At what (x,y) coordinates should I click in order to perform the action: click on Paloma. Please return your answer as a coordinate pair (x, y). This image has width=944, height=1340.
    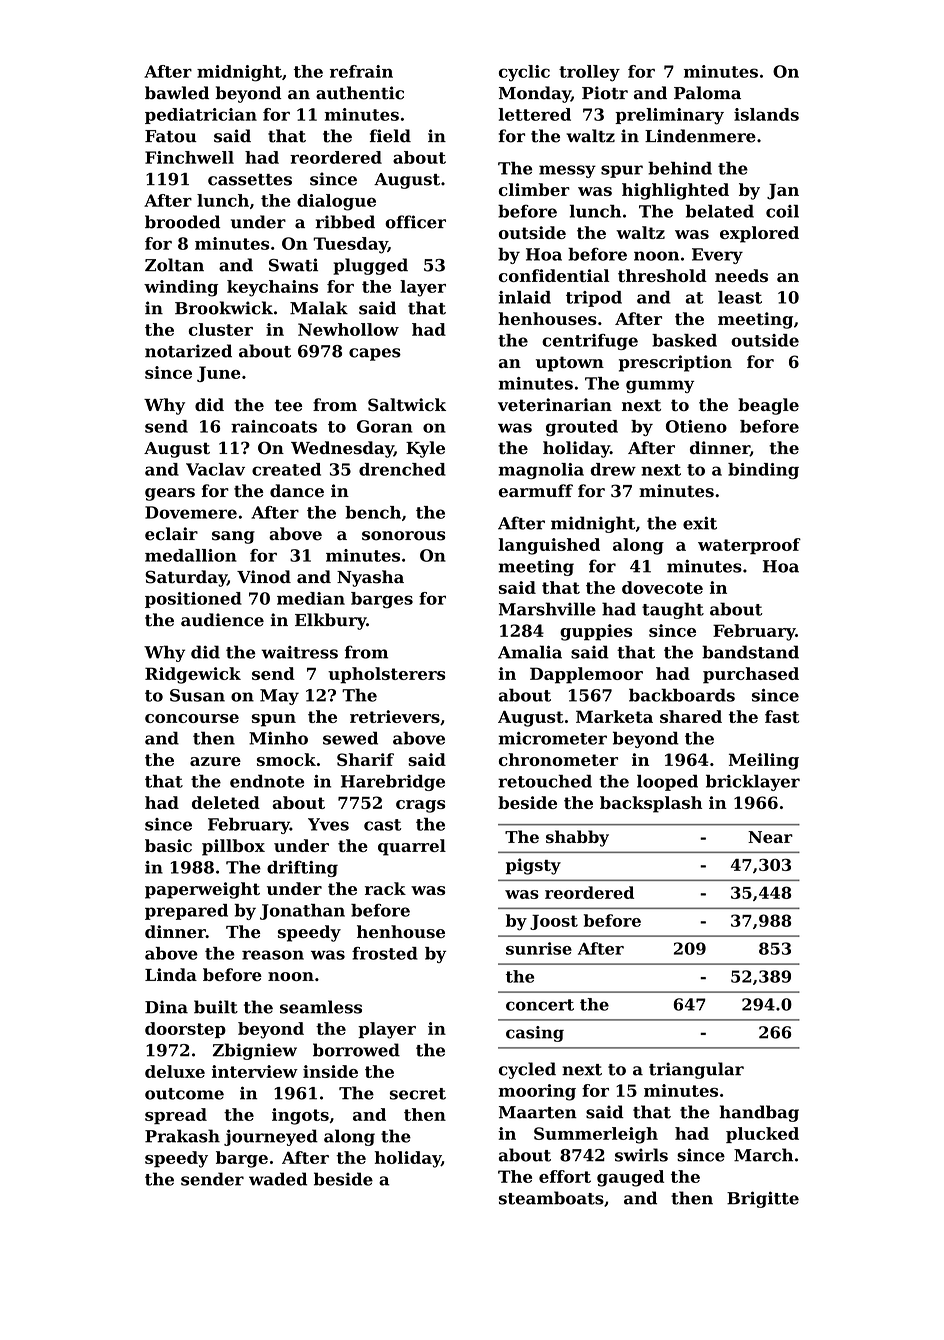
    Looking at the image, I should click on (707, 93).
